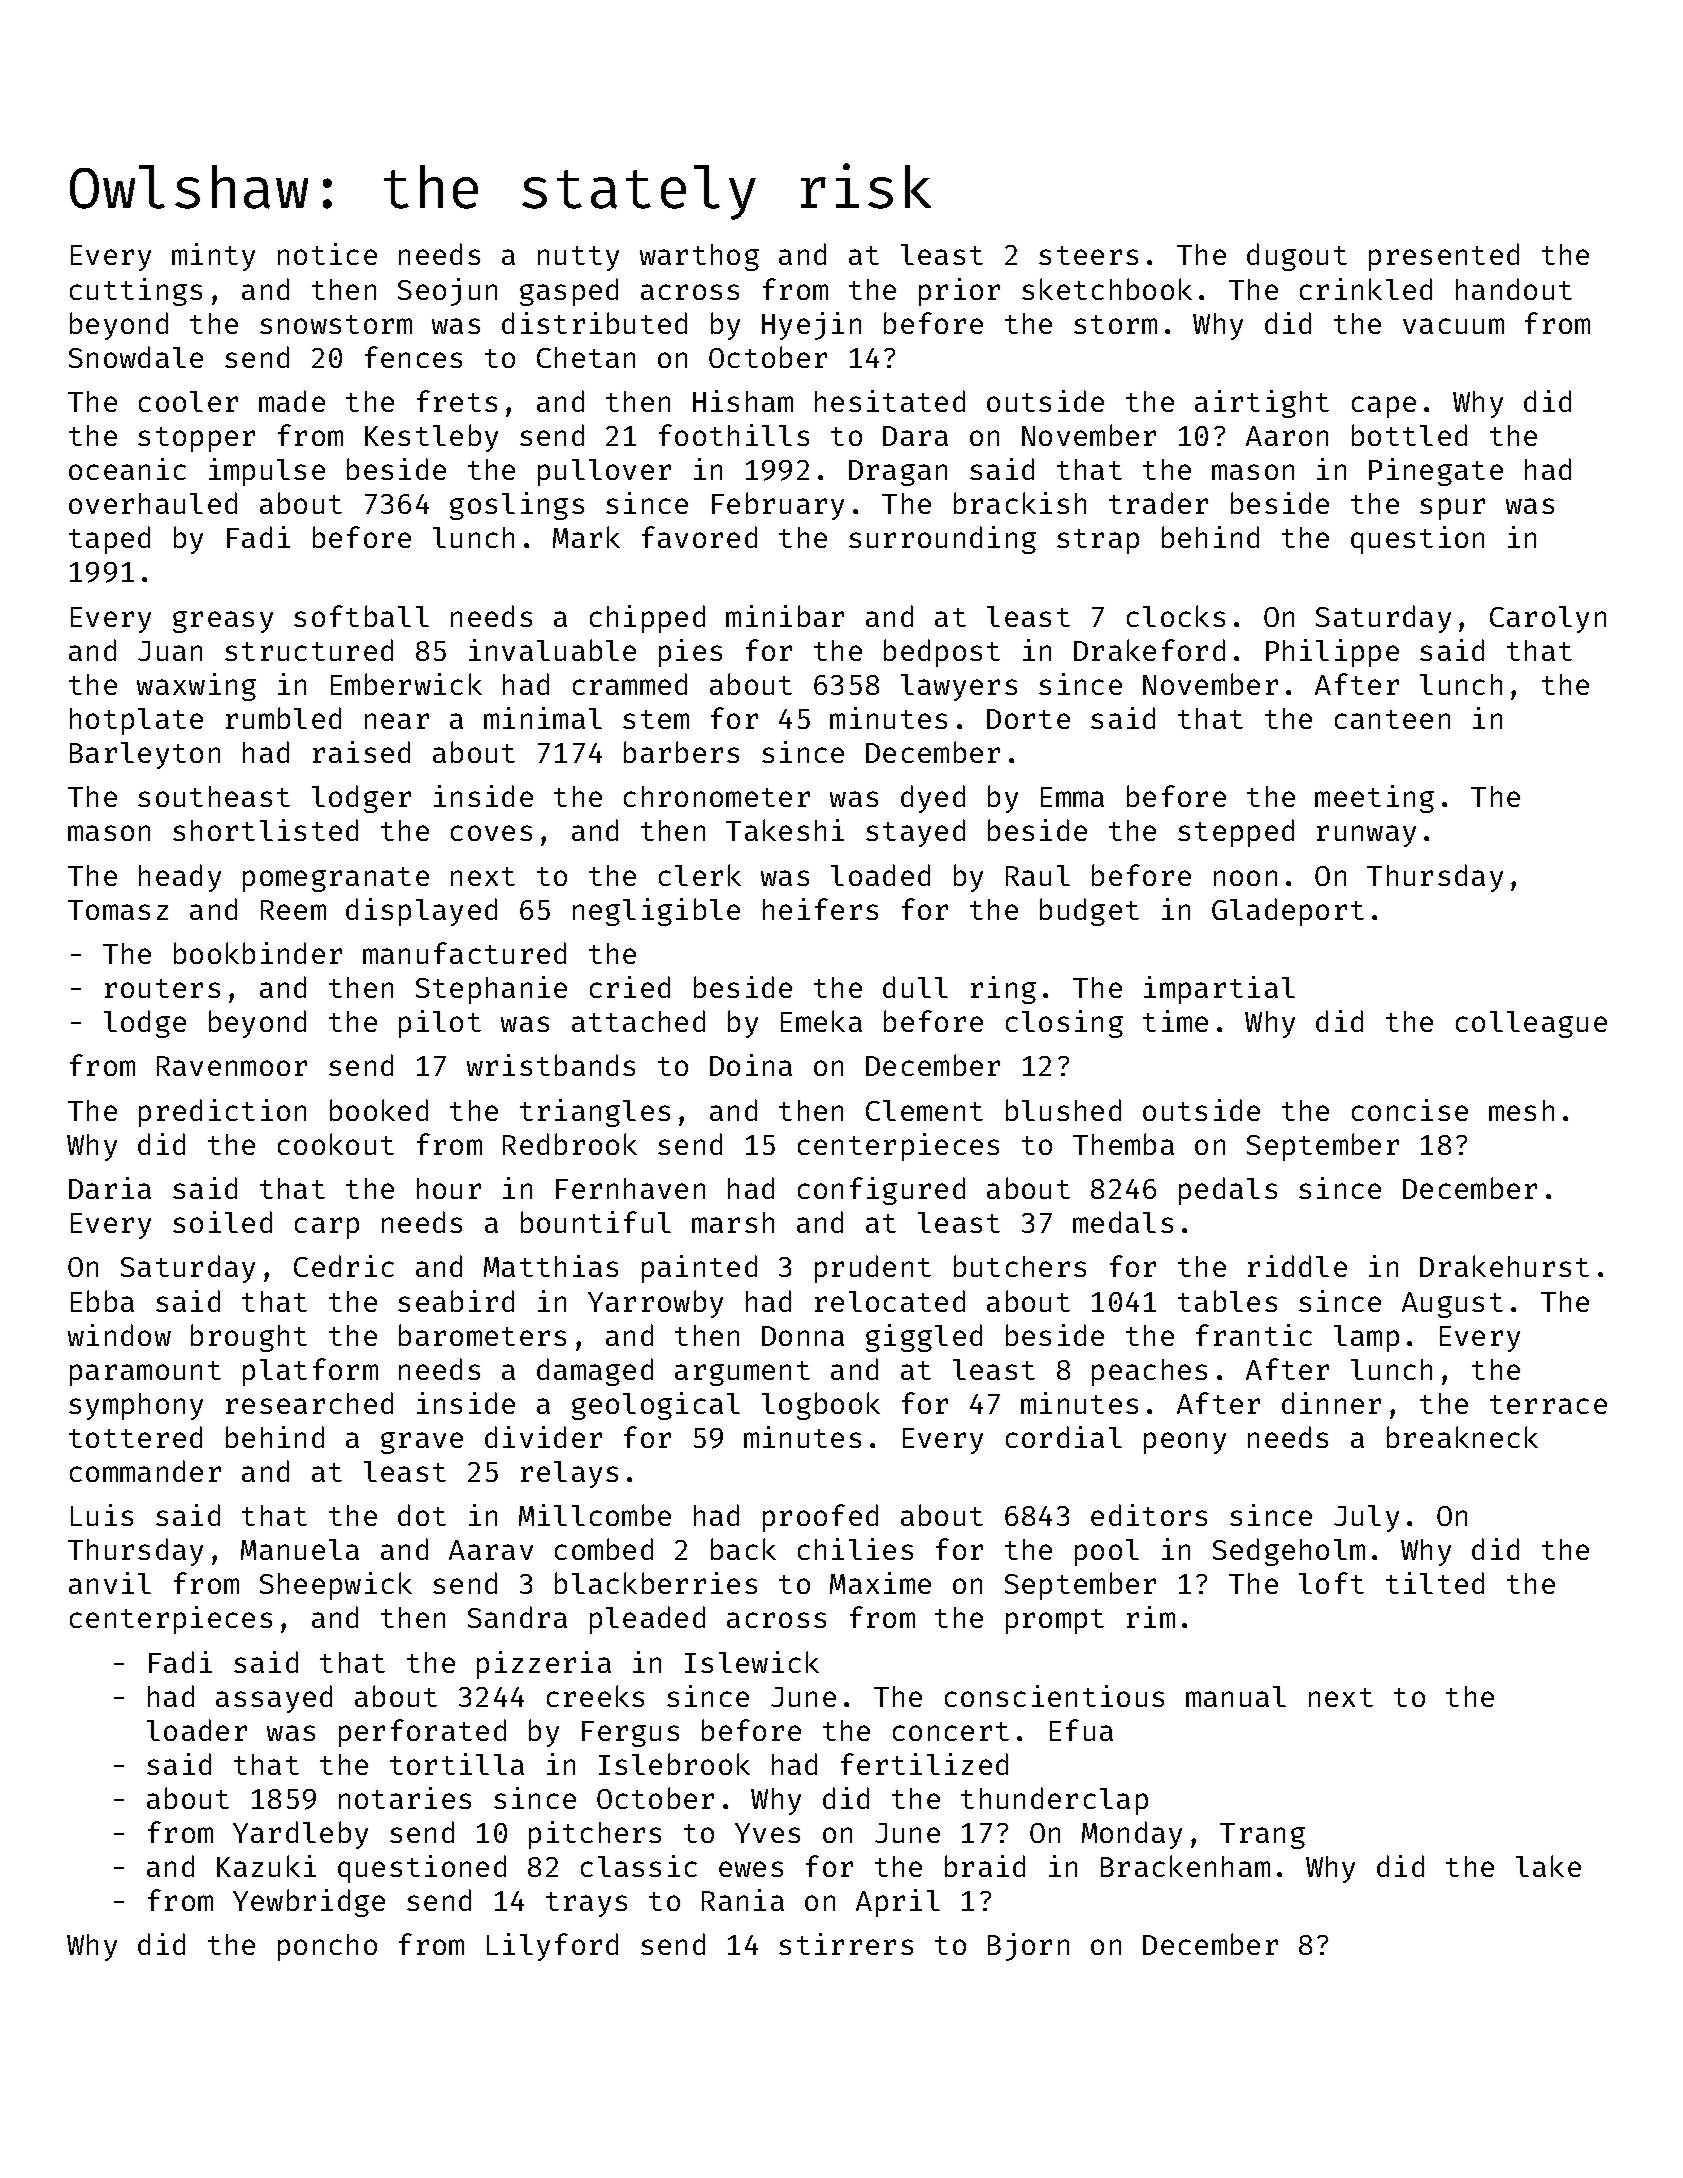 This screenshot has width=1683, height=2178. What do you see at coordinates (1297, 257) in the screenshot?
I see `dugout` at bounding box center [1297, 257].
